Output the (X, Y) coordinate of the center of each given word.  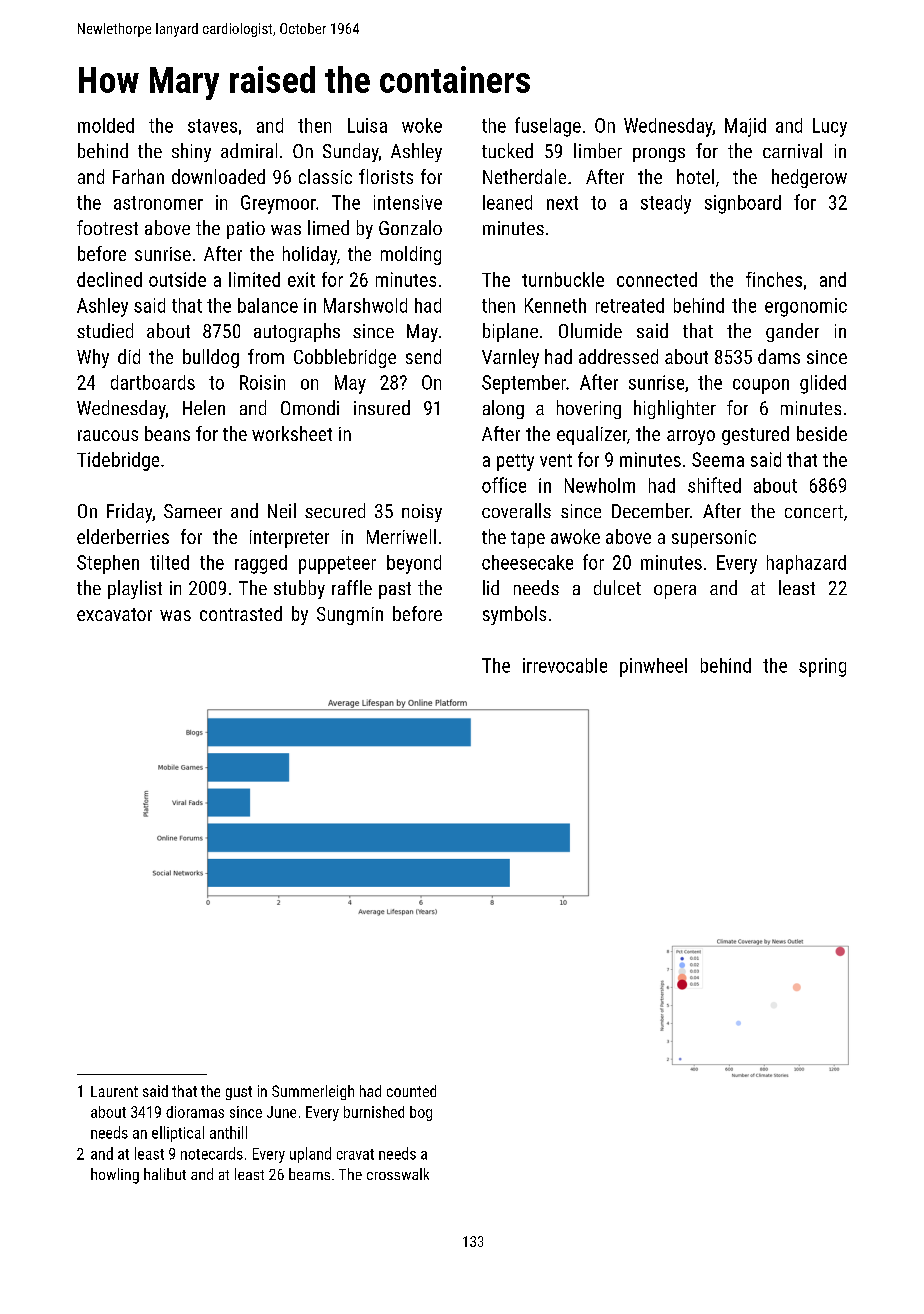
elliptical (178, 1134)
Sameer (193, 511)
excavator (114, 614)
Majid (745, 127)
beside (822, 433)
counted (411, 1091)
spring (822, 667)
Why (93, 358)
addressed (618, 356)
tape (528, 539)
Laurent (114, 1091)
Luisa (367, 125)
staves (212, 126)
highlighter (675, 409)
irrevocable (565, 665)
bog (421, 1113)
